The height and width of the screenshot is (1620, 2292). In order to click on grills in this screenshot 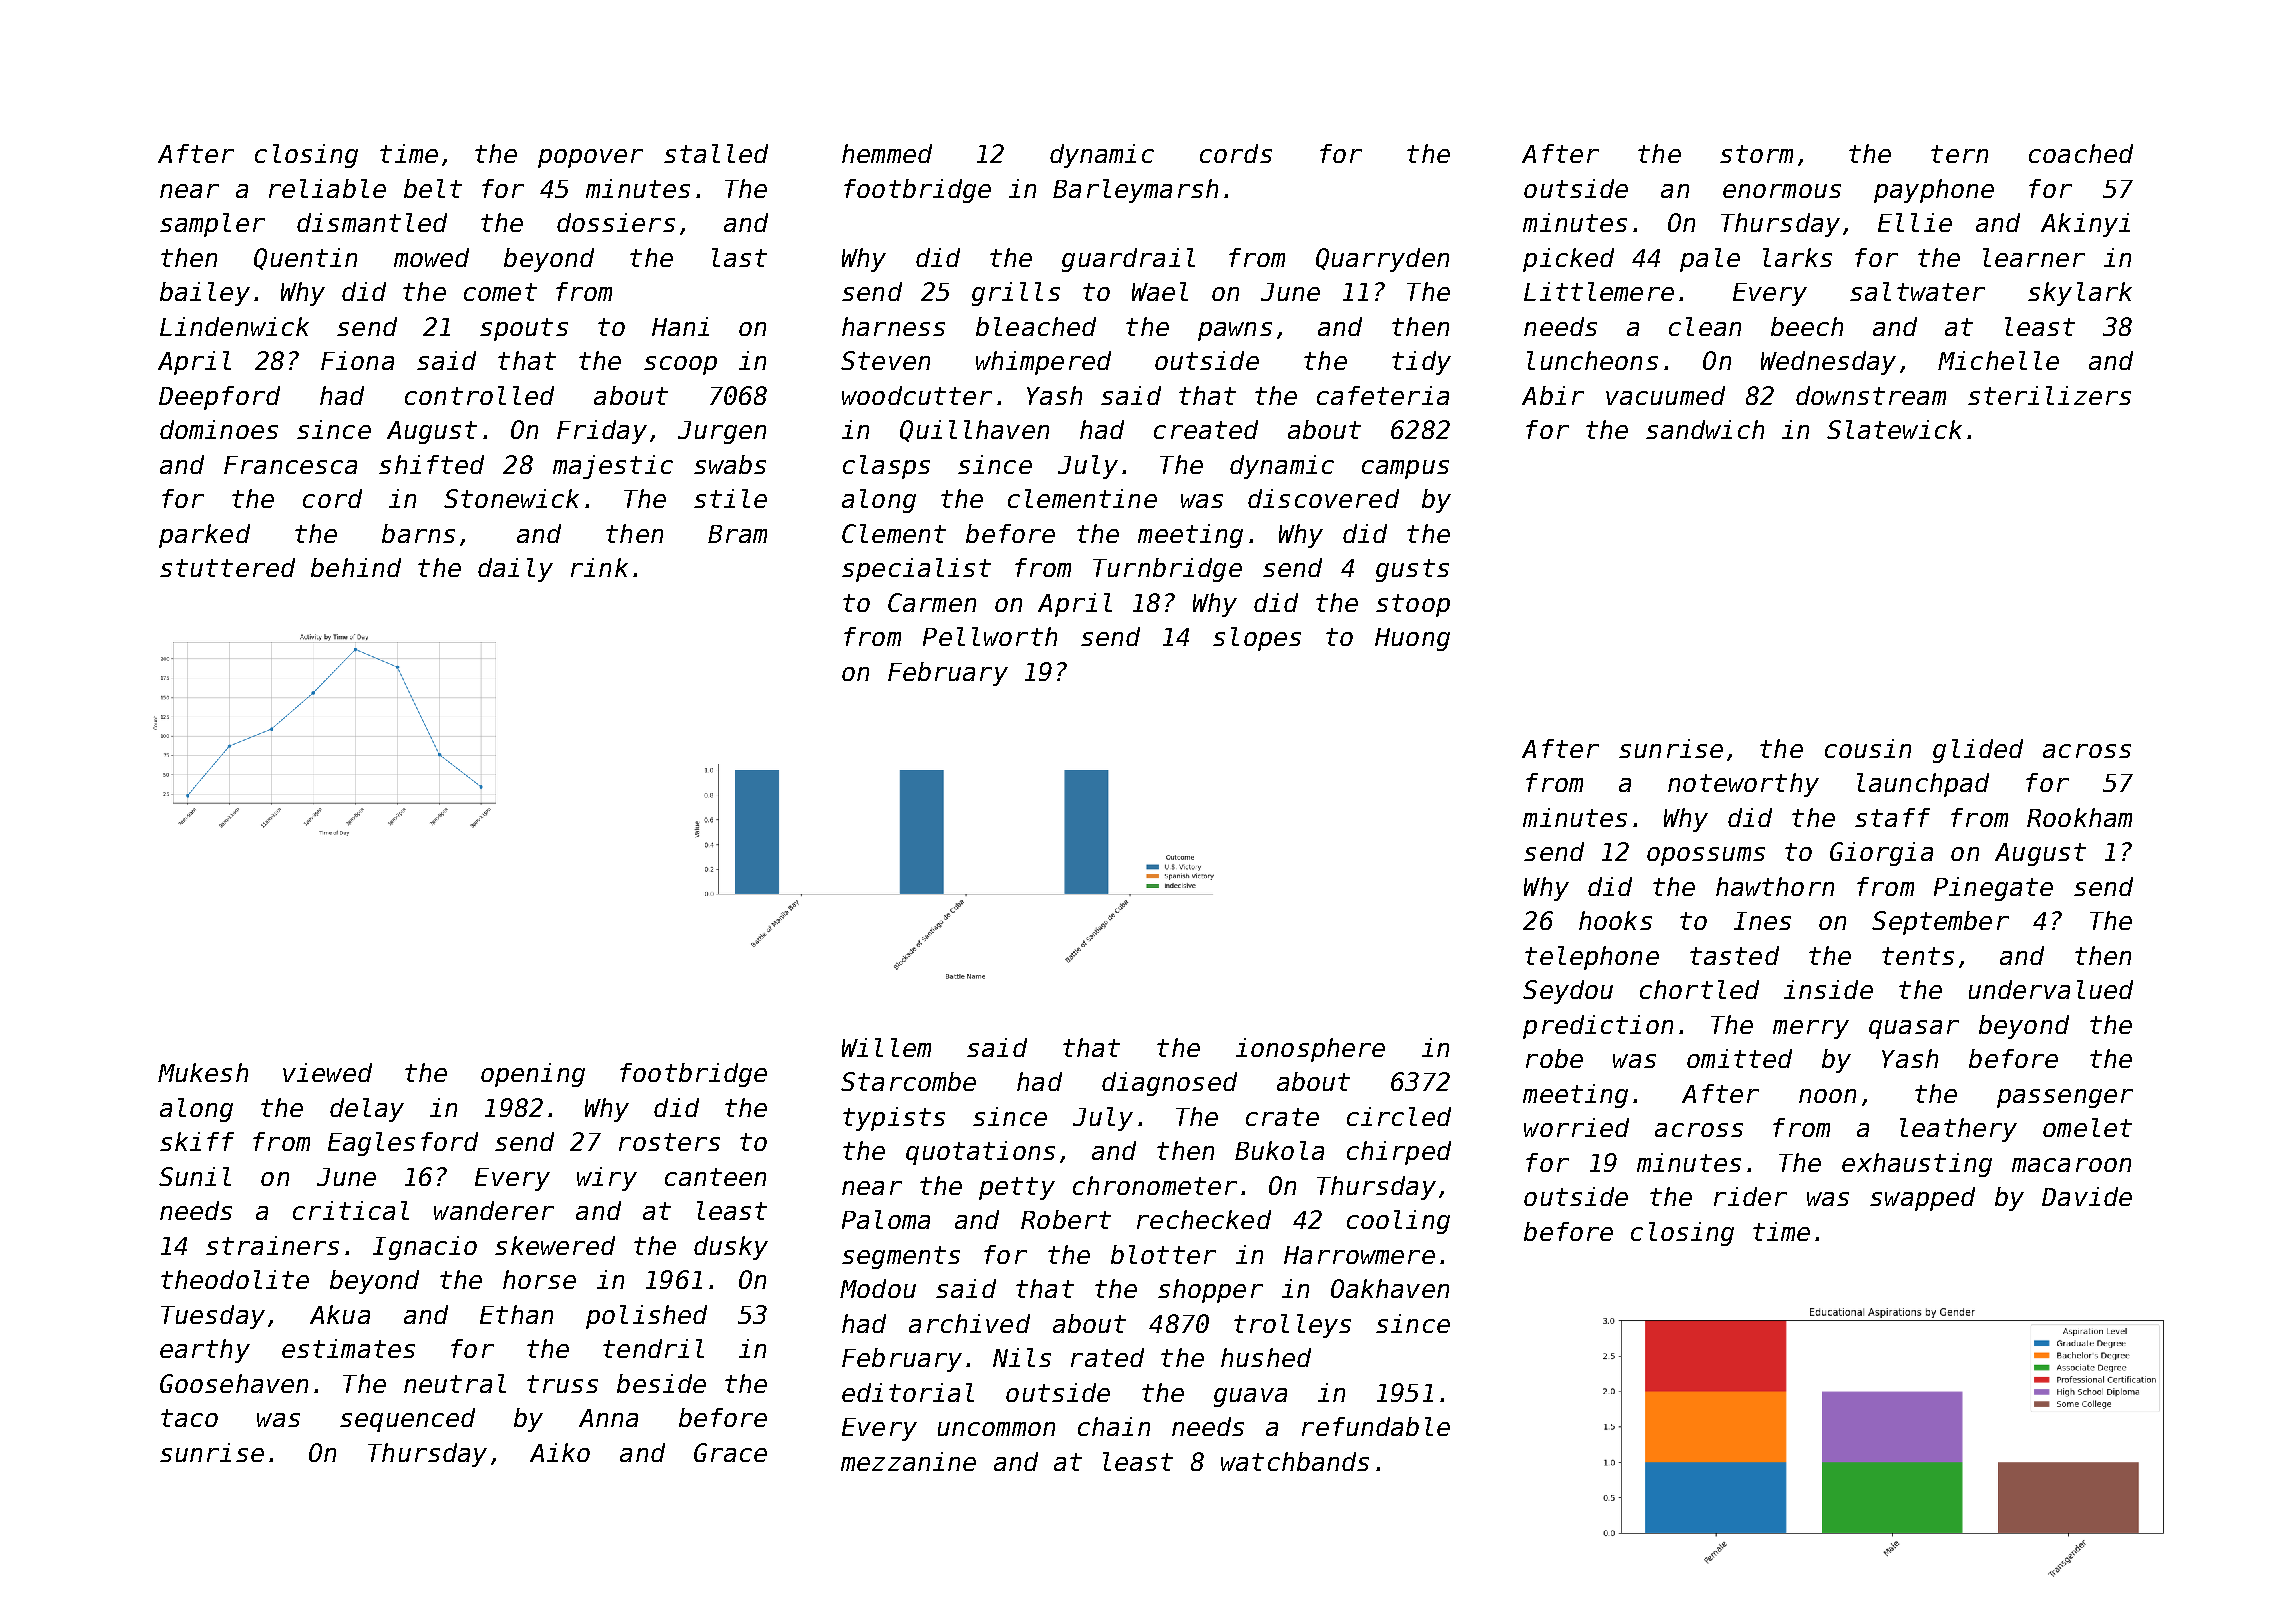, I will do `click(1016, 294)`.
